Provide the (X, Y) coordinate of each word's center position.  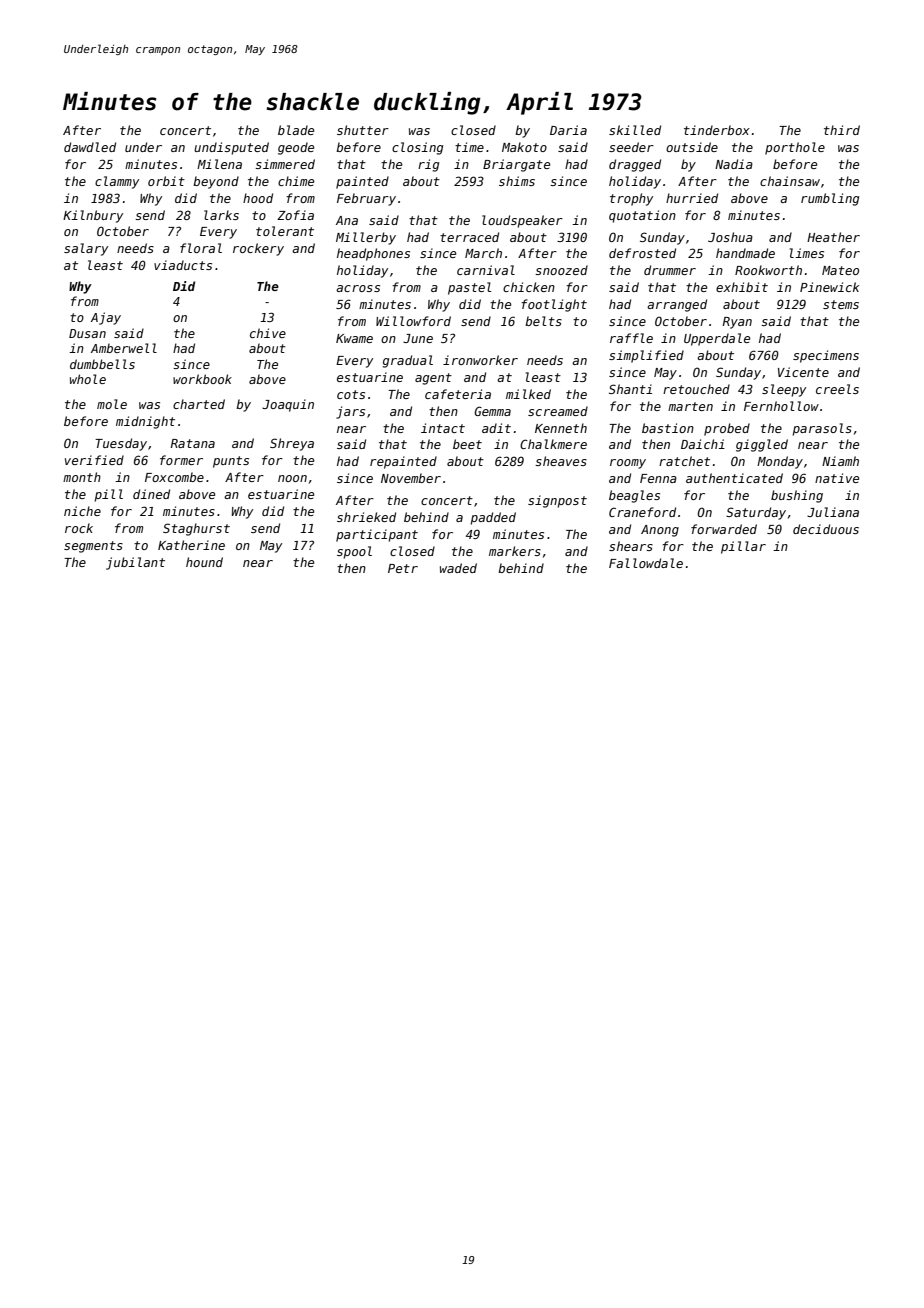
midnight (145, 422)
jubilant (135, 563)
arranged (677, 305)
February (366, 199)
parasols (822, 429)
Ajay (106, 318)
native (837, 478)
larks (221, 215)
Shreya (292, 444)
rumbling (830, 199)
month (82, 477)
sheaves (561, 461)
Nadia (734, 164)
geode (296, 148)
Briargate (516, 165)
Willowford (413, 321)
